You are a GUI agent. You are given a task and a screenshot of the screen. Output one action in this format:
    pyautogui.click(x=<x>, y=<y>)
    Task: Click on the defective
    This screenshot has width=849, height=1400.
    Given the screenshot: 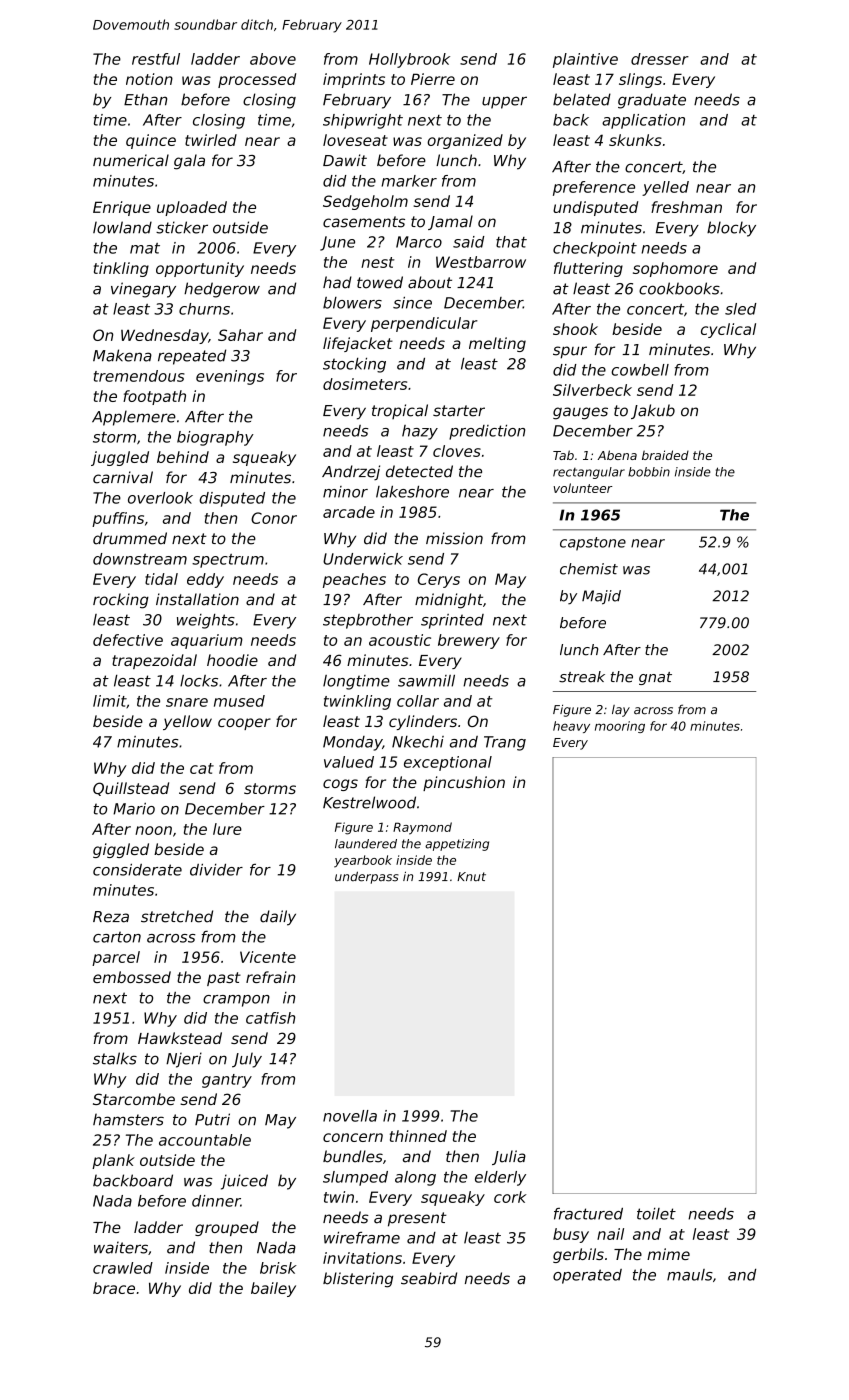 What is the action you would take?
    pyautogui.click(x=128, y=640)
